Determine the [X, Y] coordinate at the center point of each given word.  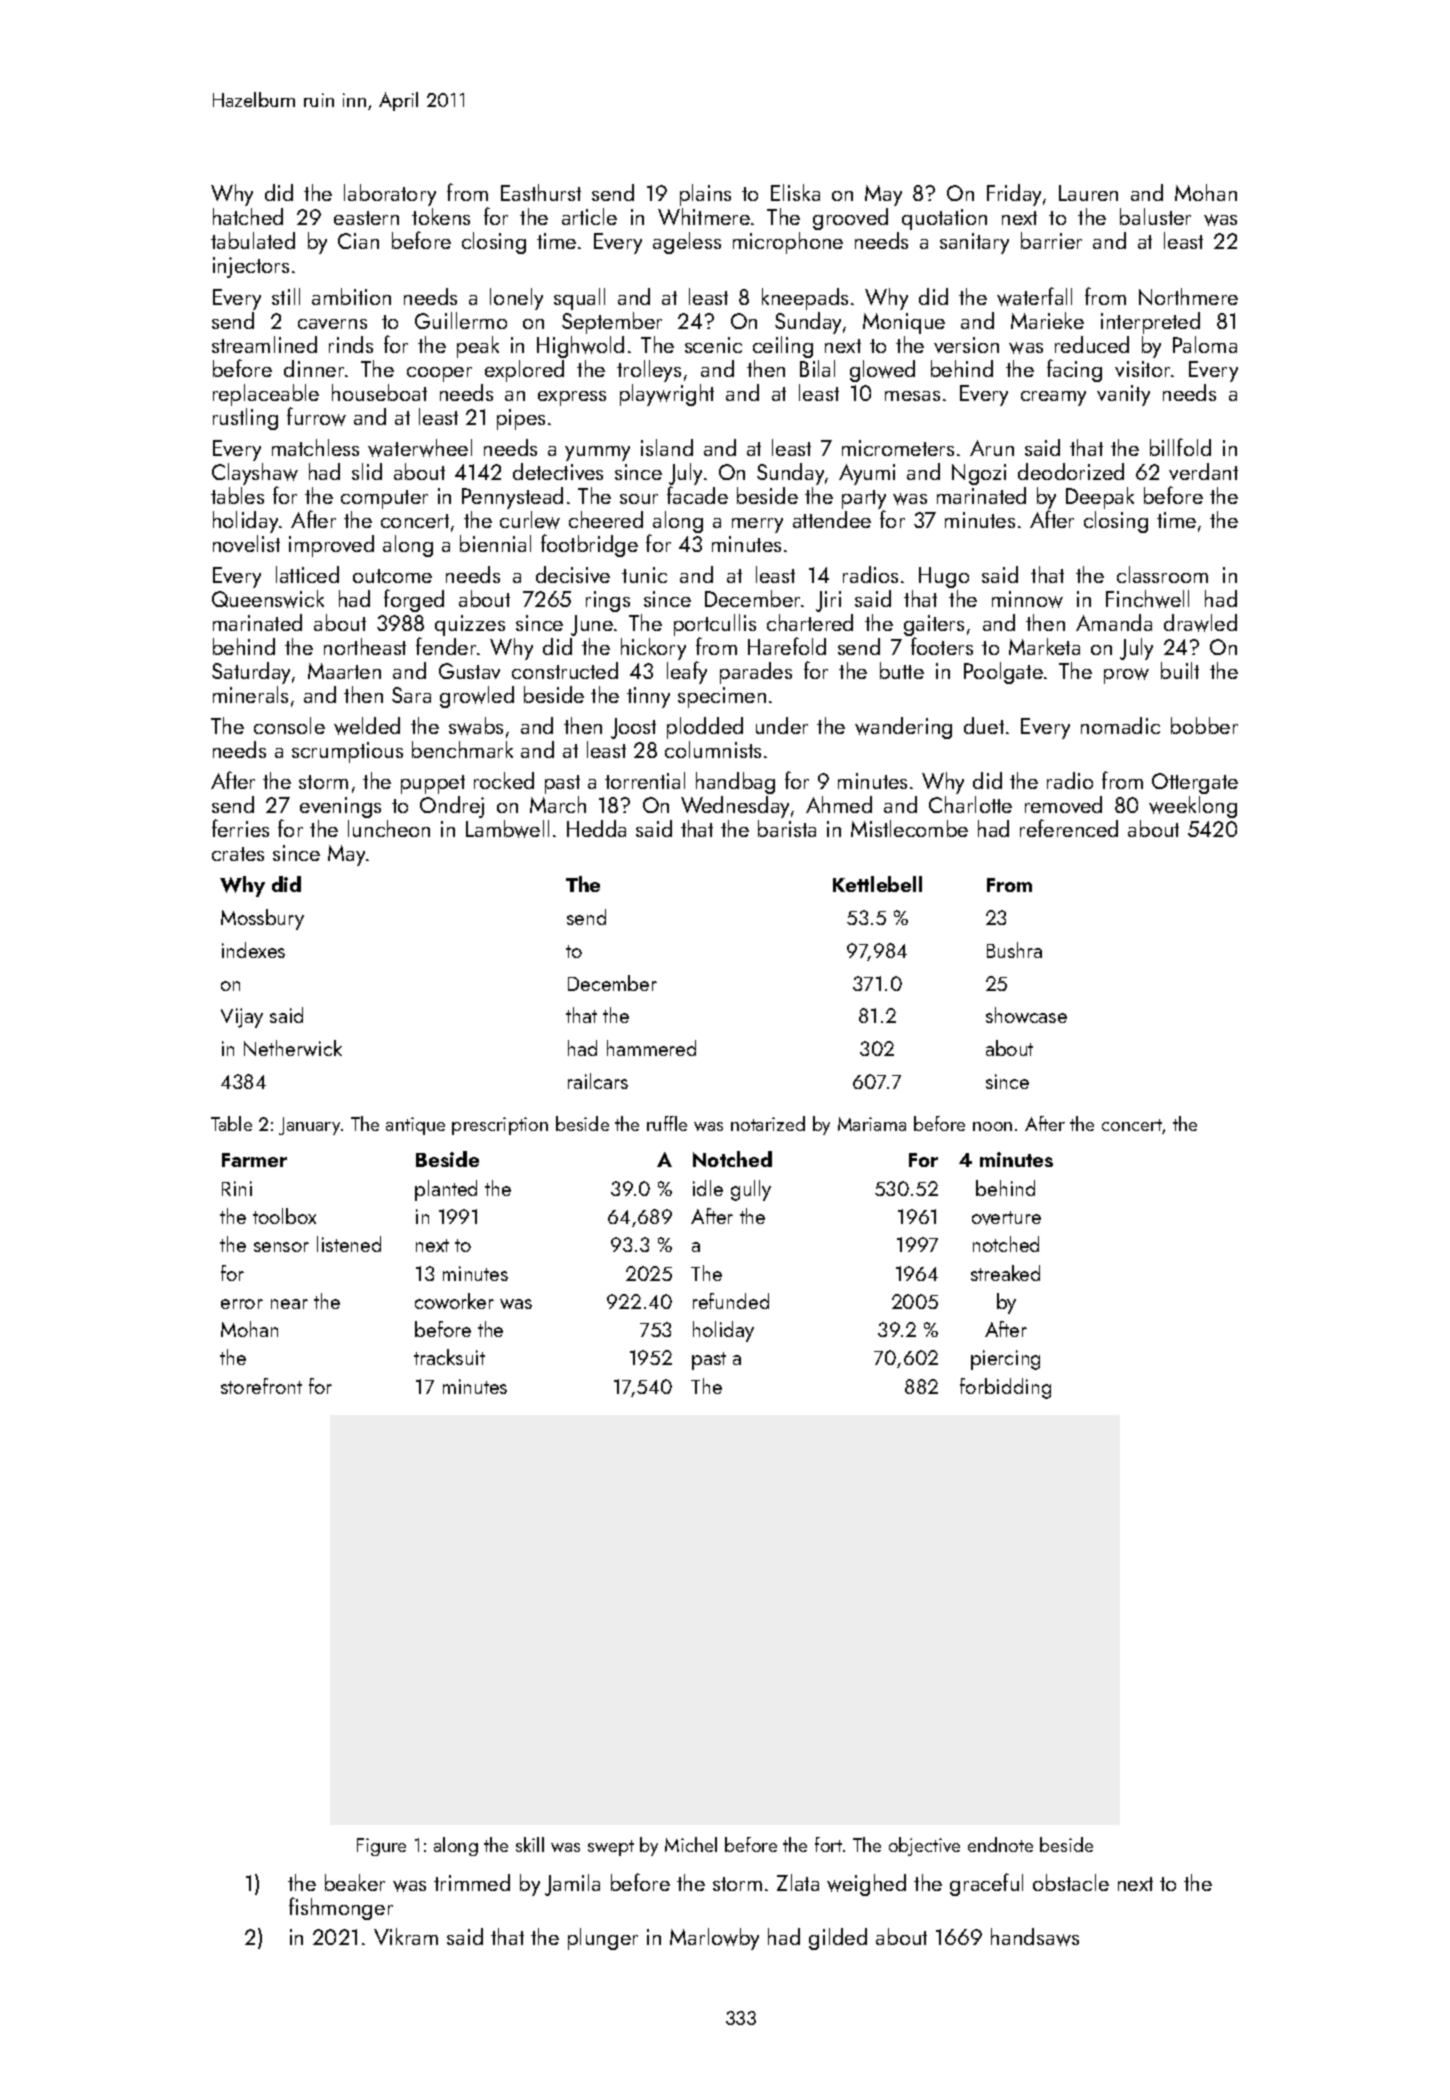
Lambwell [507, 829]
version [966, 345]
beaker [355, 1882]
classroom [1162, 574]
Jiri [828, 601]
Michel [691, 1844]
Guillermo [461, 320]
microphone [788, 243]
